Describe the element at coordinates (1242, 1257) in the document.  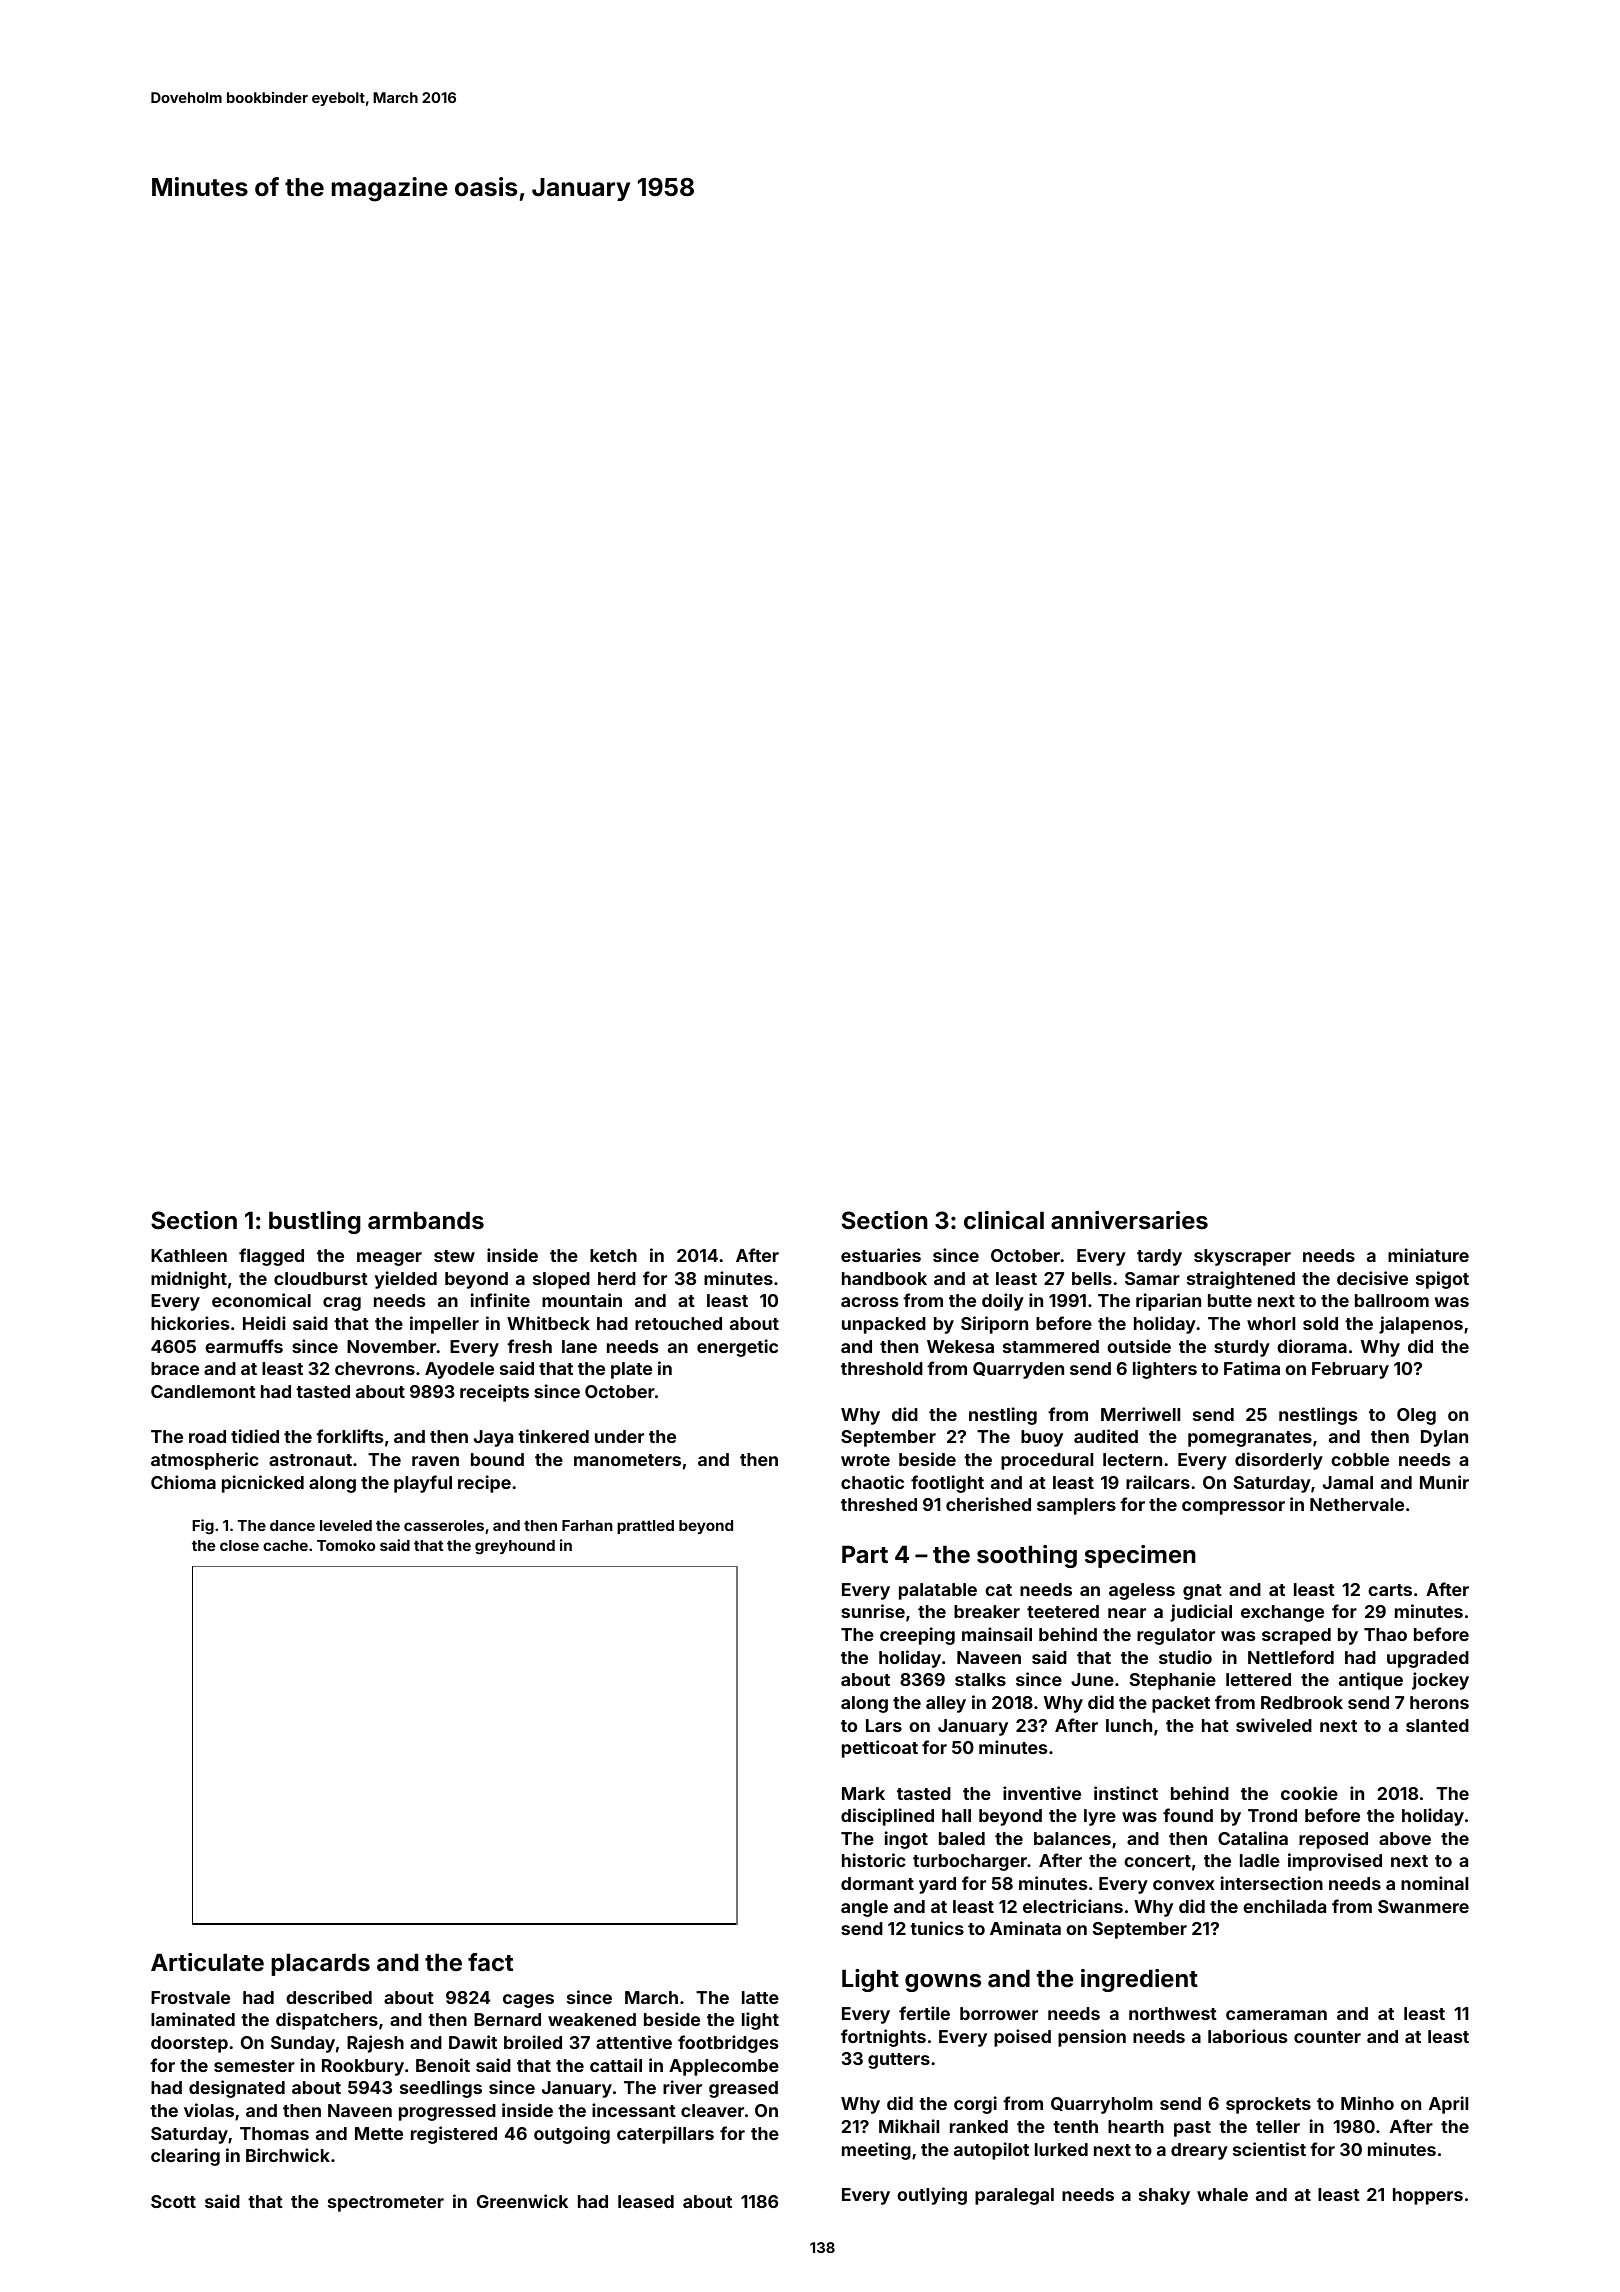
I see `skyscraper` at that location.
